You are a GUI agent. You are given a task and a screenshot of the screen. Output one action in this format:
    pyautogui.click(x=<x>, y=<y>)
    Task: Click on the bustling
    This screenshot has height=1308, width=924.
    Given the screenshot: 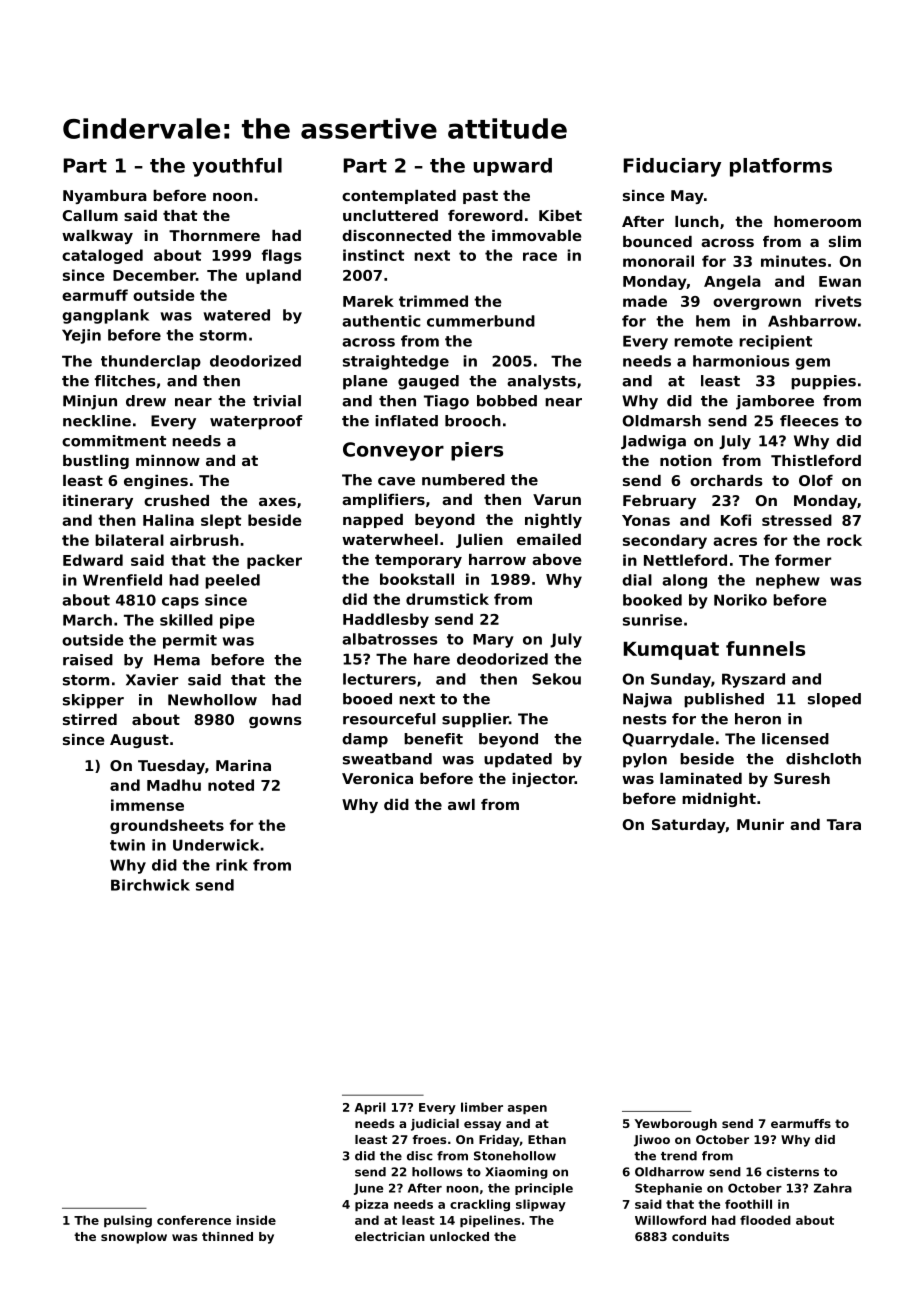 What is the action you would take?
    pyautogui.click(x=96, y=462)
